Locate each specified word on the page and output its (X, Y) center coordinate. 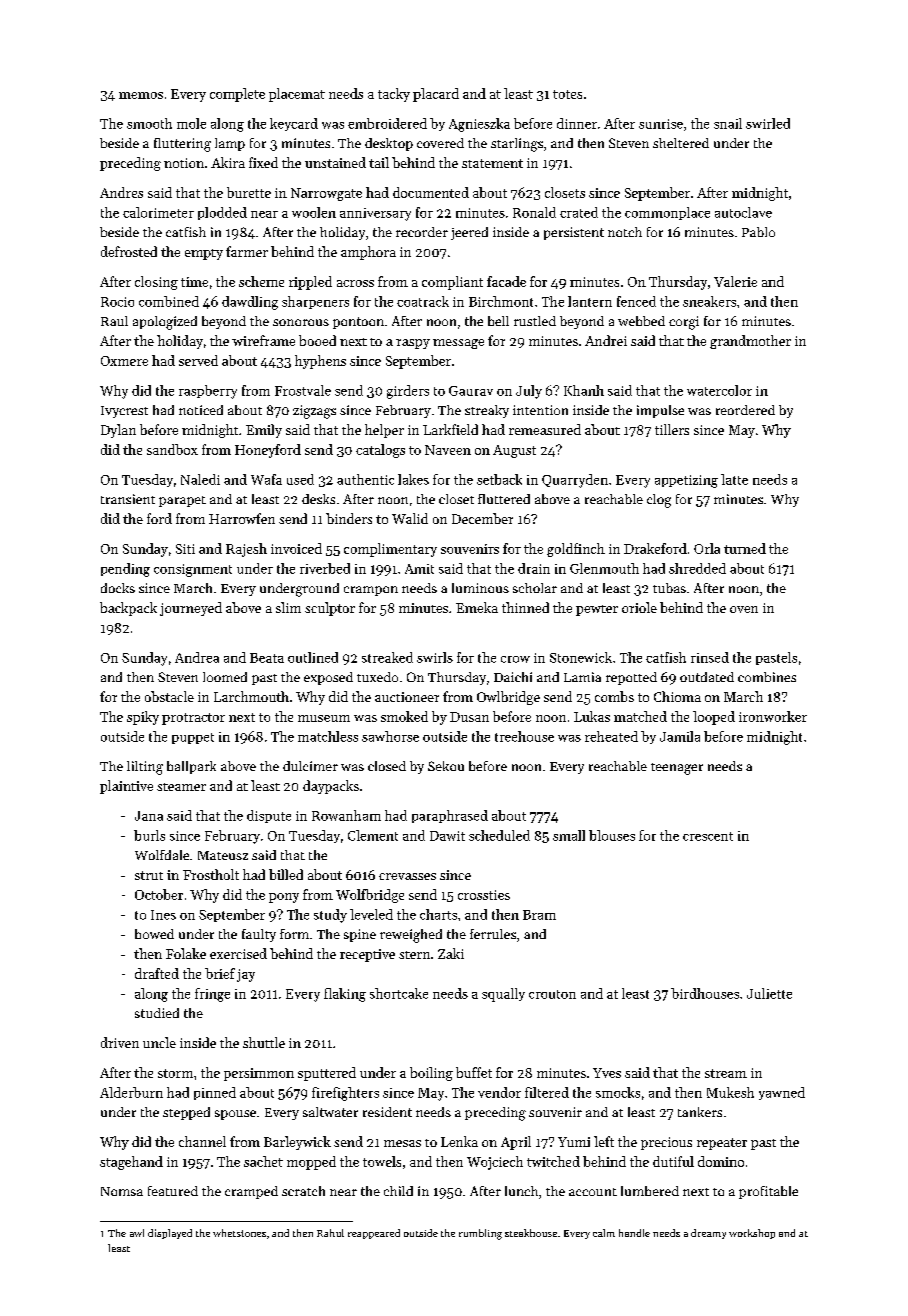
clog (659, 501)
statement (492, 163)
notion (184, 163)
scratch (303, 1191)
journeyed (191, 609)
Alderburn (131, 1092)
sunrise (661, 124)
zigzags (314, 412)
